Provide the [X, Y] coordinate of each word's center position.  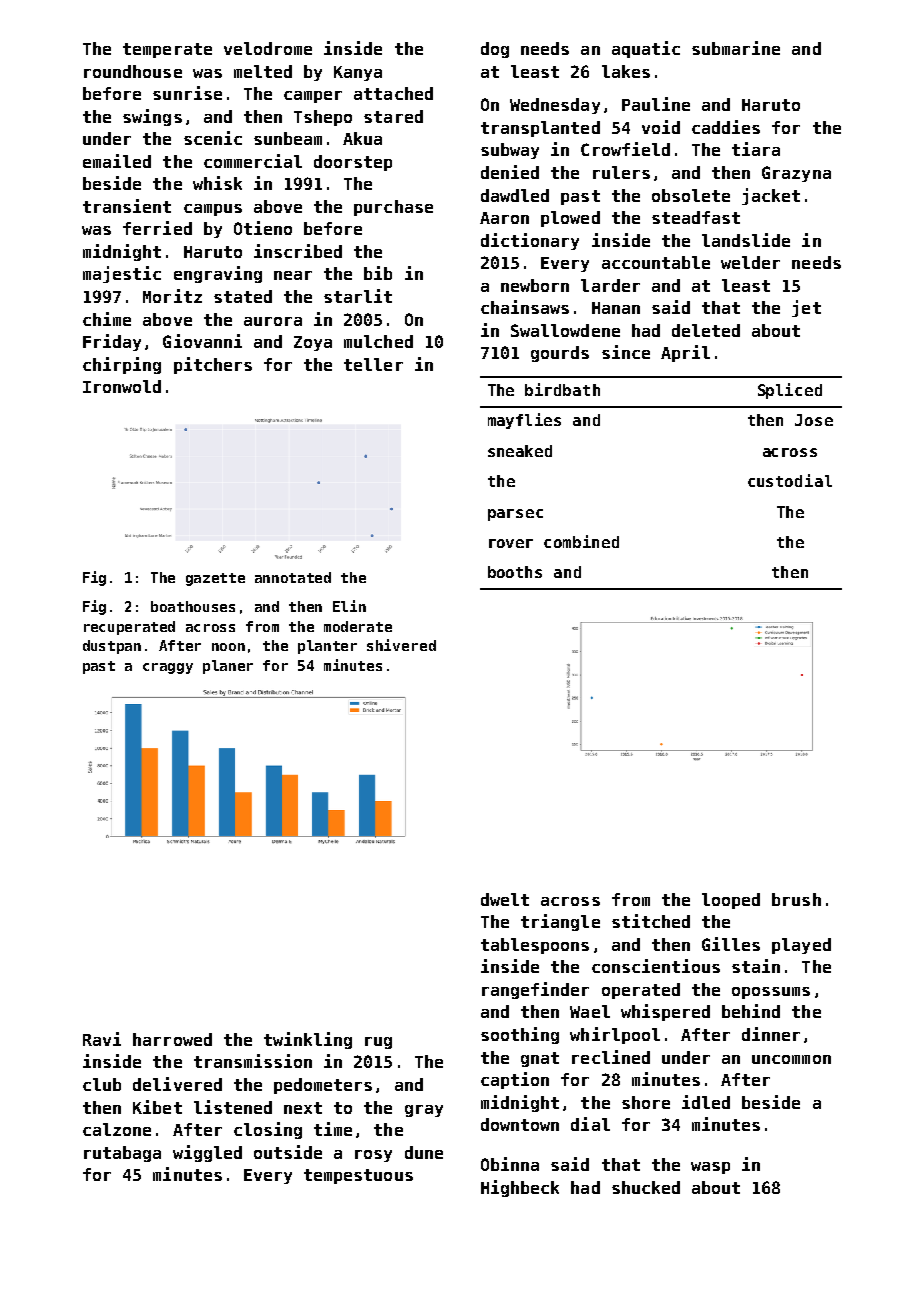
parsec [515, 515]
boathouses [193, 606]
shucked [646, 1187]
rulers [621, 172]
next [303, 1108]
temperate [167, 50]
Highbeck [520, 1188]
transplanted [540, 129]
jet [806, 308]
